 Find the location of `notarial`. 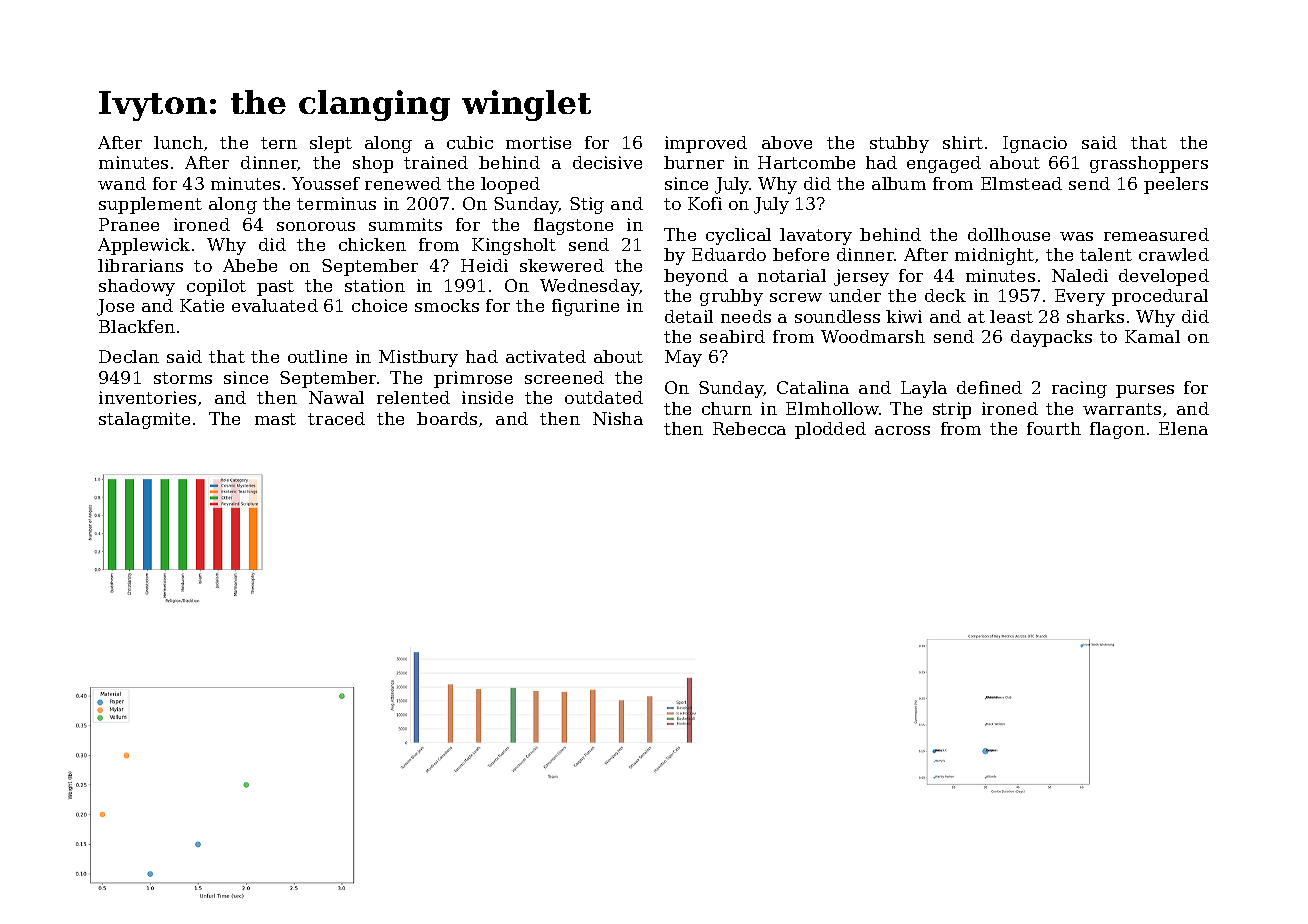

notarial is located at coordinates (792, 275).
